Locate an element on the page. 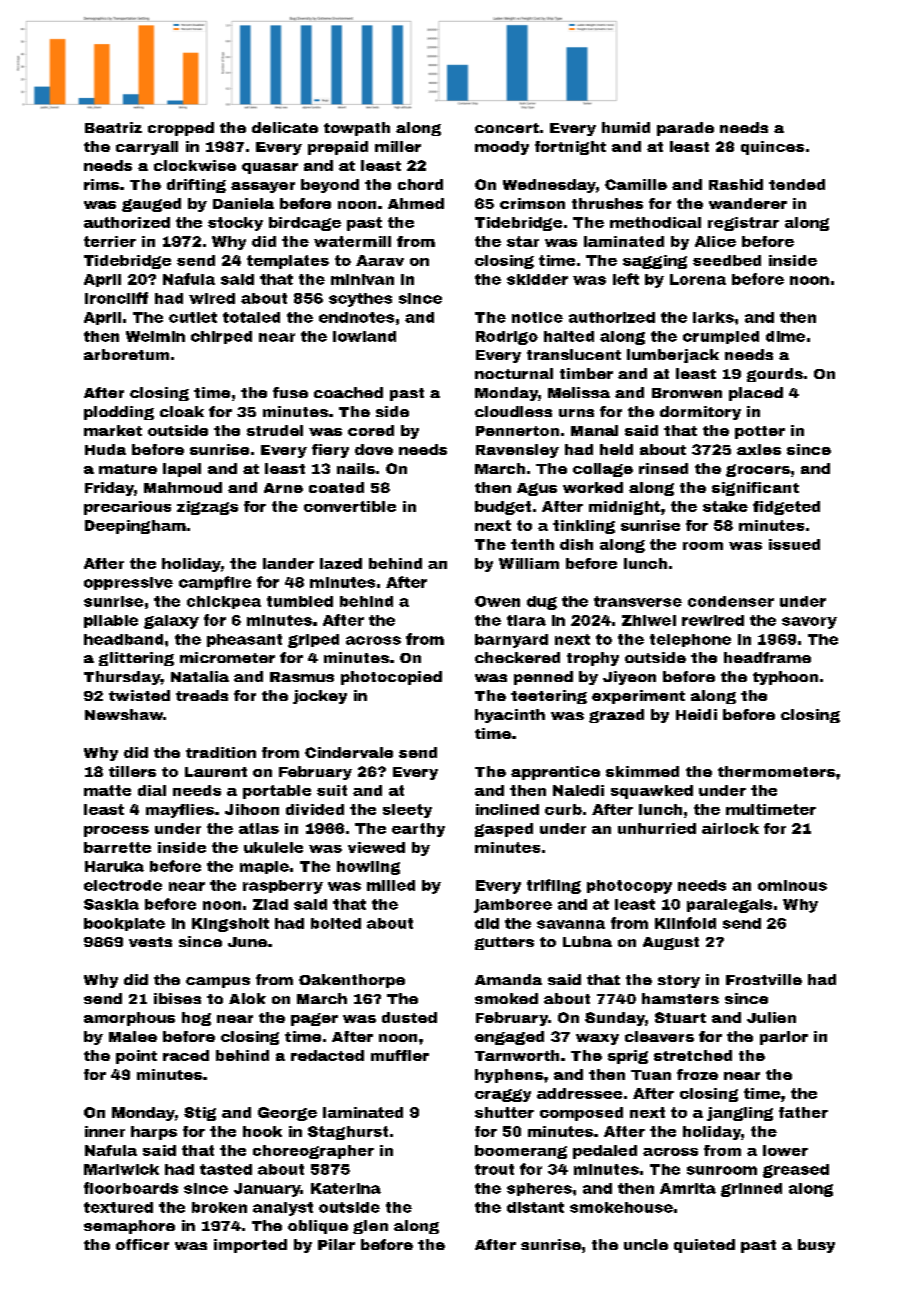  jamboree is located at coordinates (513, 906).
